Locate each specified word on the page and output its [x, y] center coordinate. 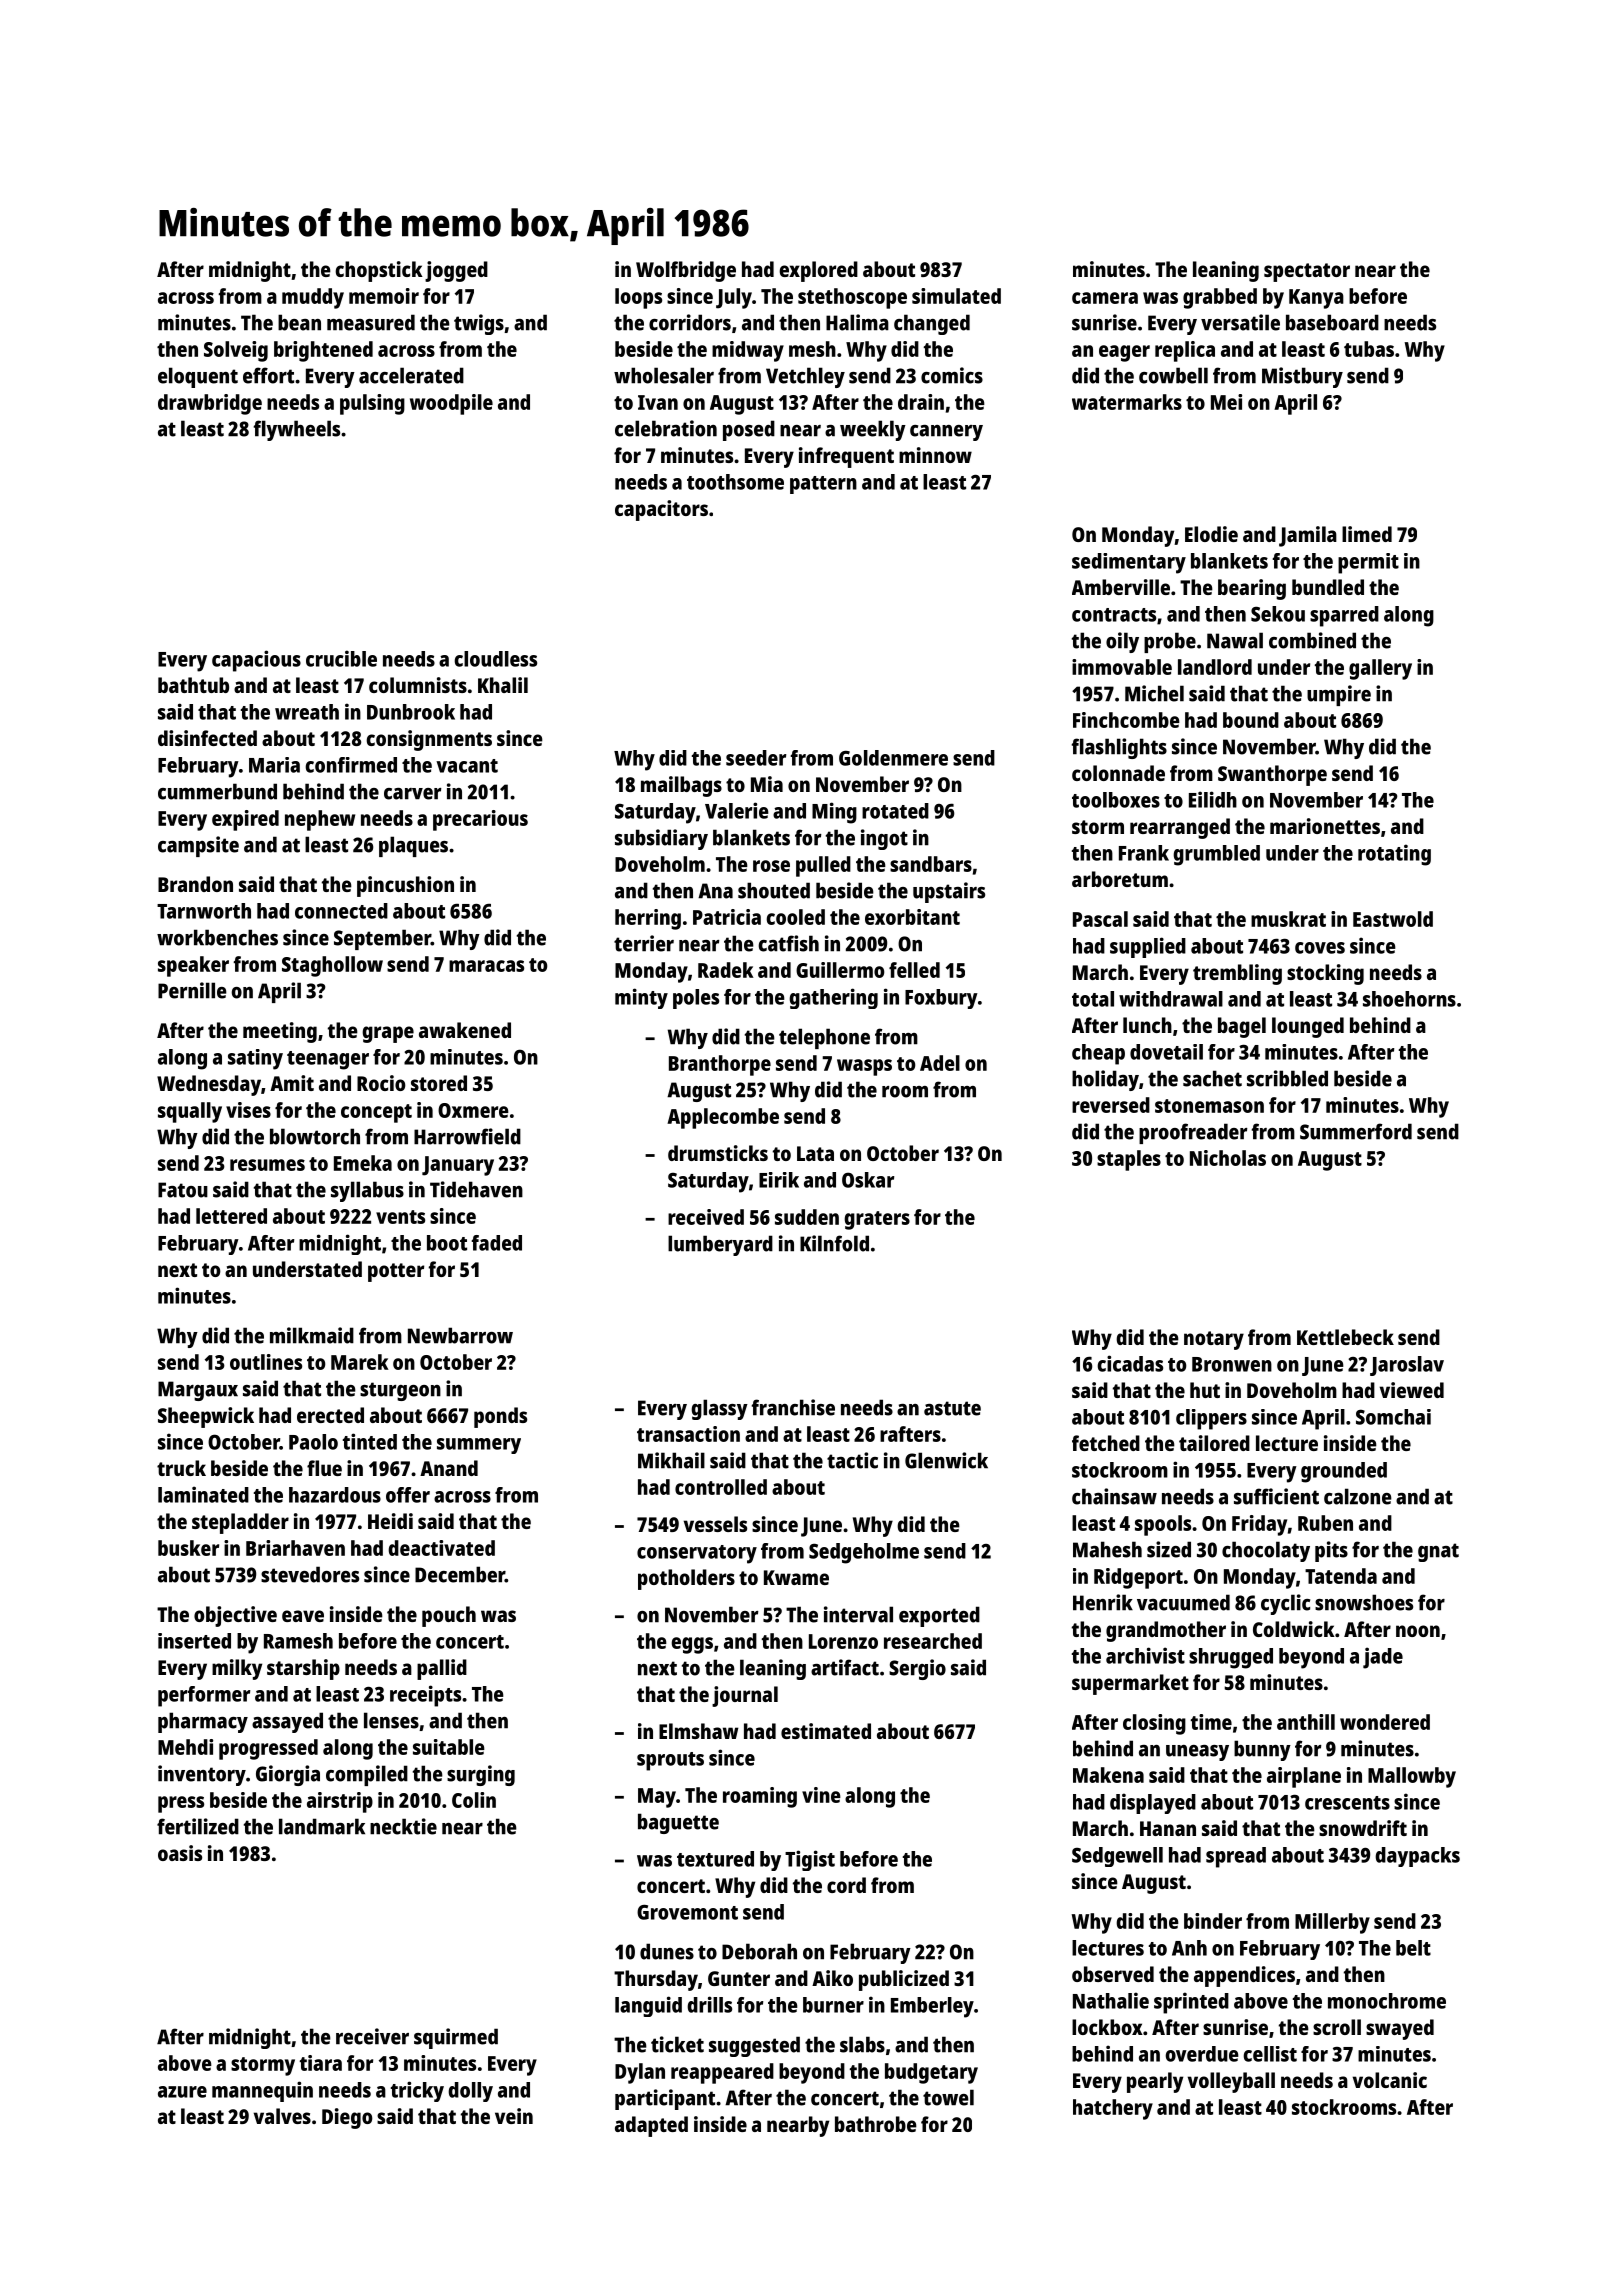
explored [818, 271]
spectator [1307, 272]
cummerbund [217, 791]
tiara [321, 2063]
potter [396, 1272]
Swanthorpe [1272, 775]
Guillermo [840, 970]
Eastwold [1393, 919]
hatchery [1113, 2109]
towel [948, 2097]
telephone [824, 1038]
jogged [456, 271]
